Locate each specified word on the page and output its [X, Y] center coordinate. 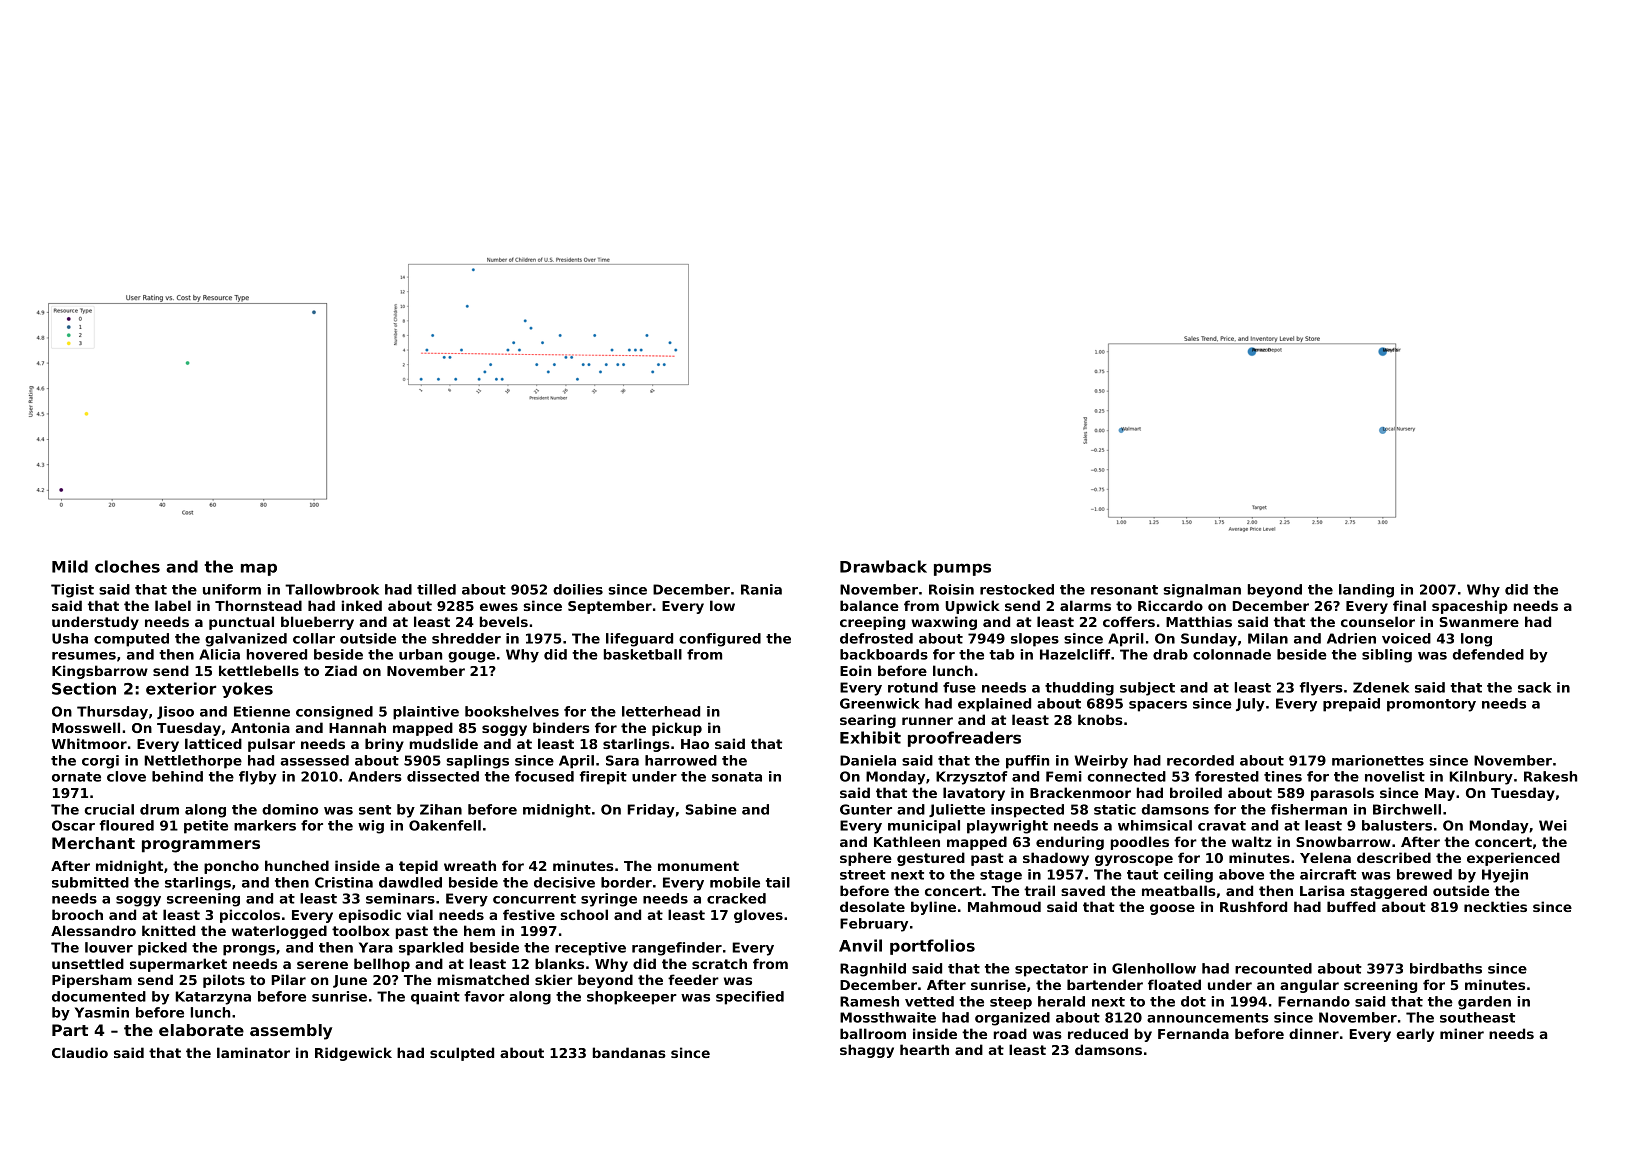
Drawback [883, 566]
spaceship [1470, 607]
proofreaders [964, 739]
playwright [1007, 827]
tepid [418, 867]
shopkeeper [632, 998]
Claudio [80, 1052]
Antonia [260, 727]
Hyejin [1505, 876]
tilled [436, 589]
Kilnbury [1481, 778]
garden [1484, 1003]
